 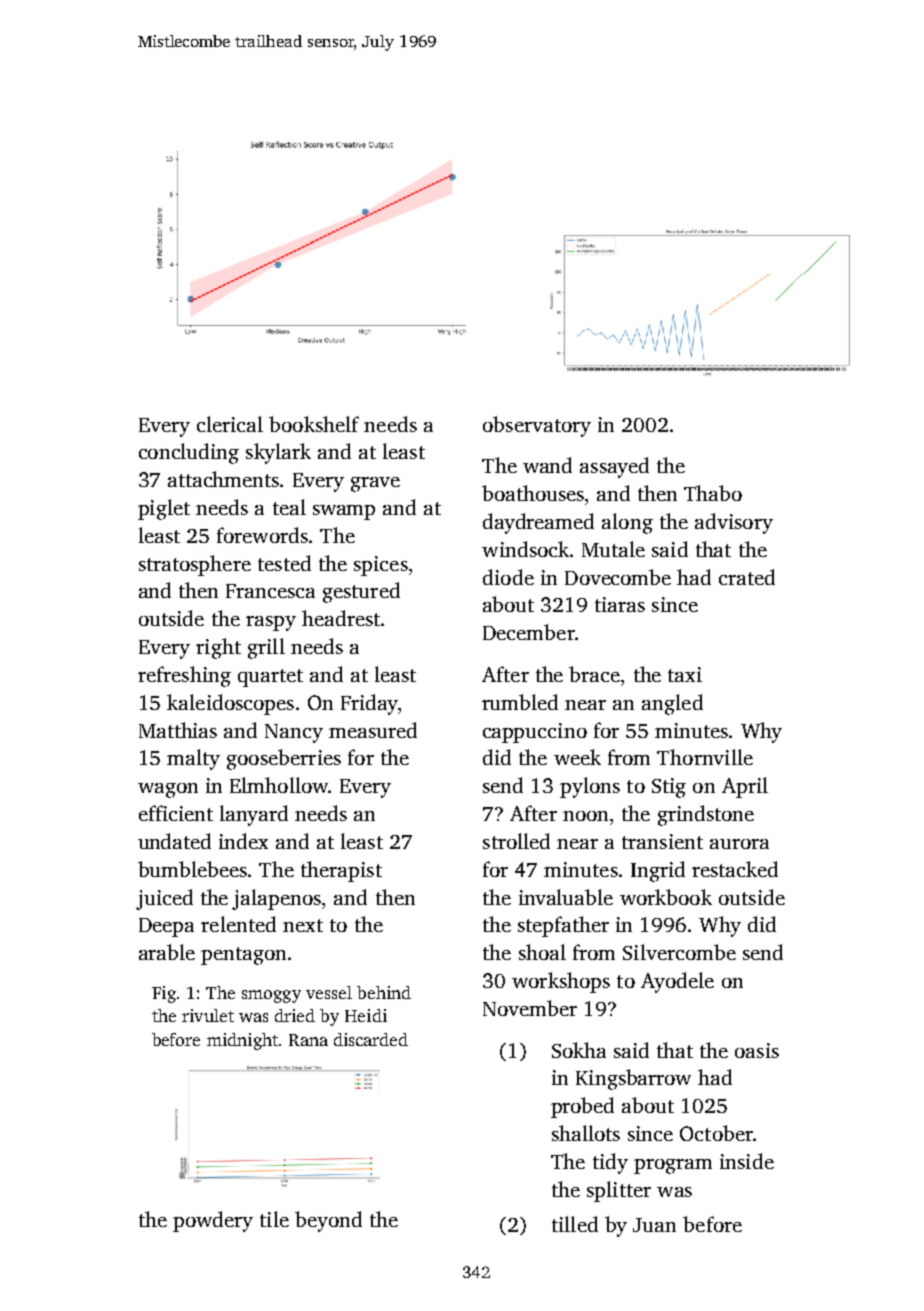 What do you see at coordinates (178, 730) in the screenshot?
I see `Matthias` at bounding box center [178, 730].
